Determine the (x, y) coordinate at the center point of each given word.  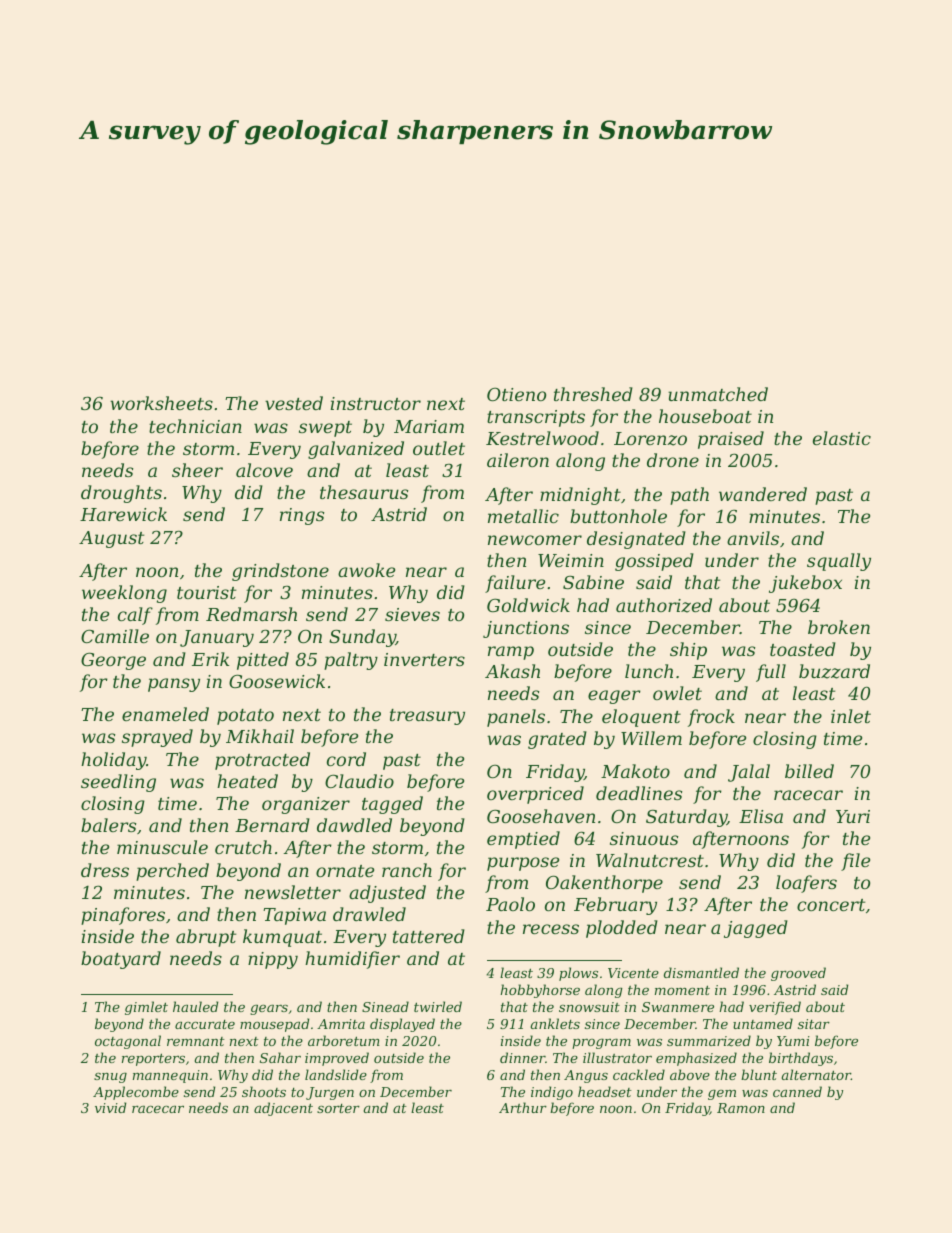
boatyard (121, 960)
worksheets (161, 403)
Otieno (516, 394)
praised (731, 440)
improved (337, 1059)
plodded (622, 929)
